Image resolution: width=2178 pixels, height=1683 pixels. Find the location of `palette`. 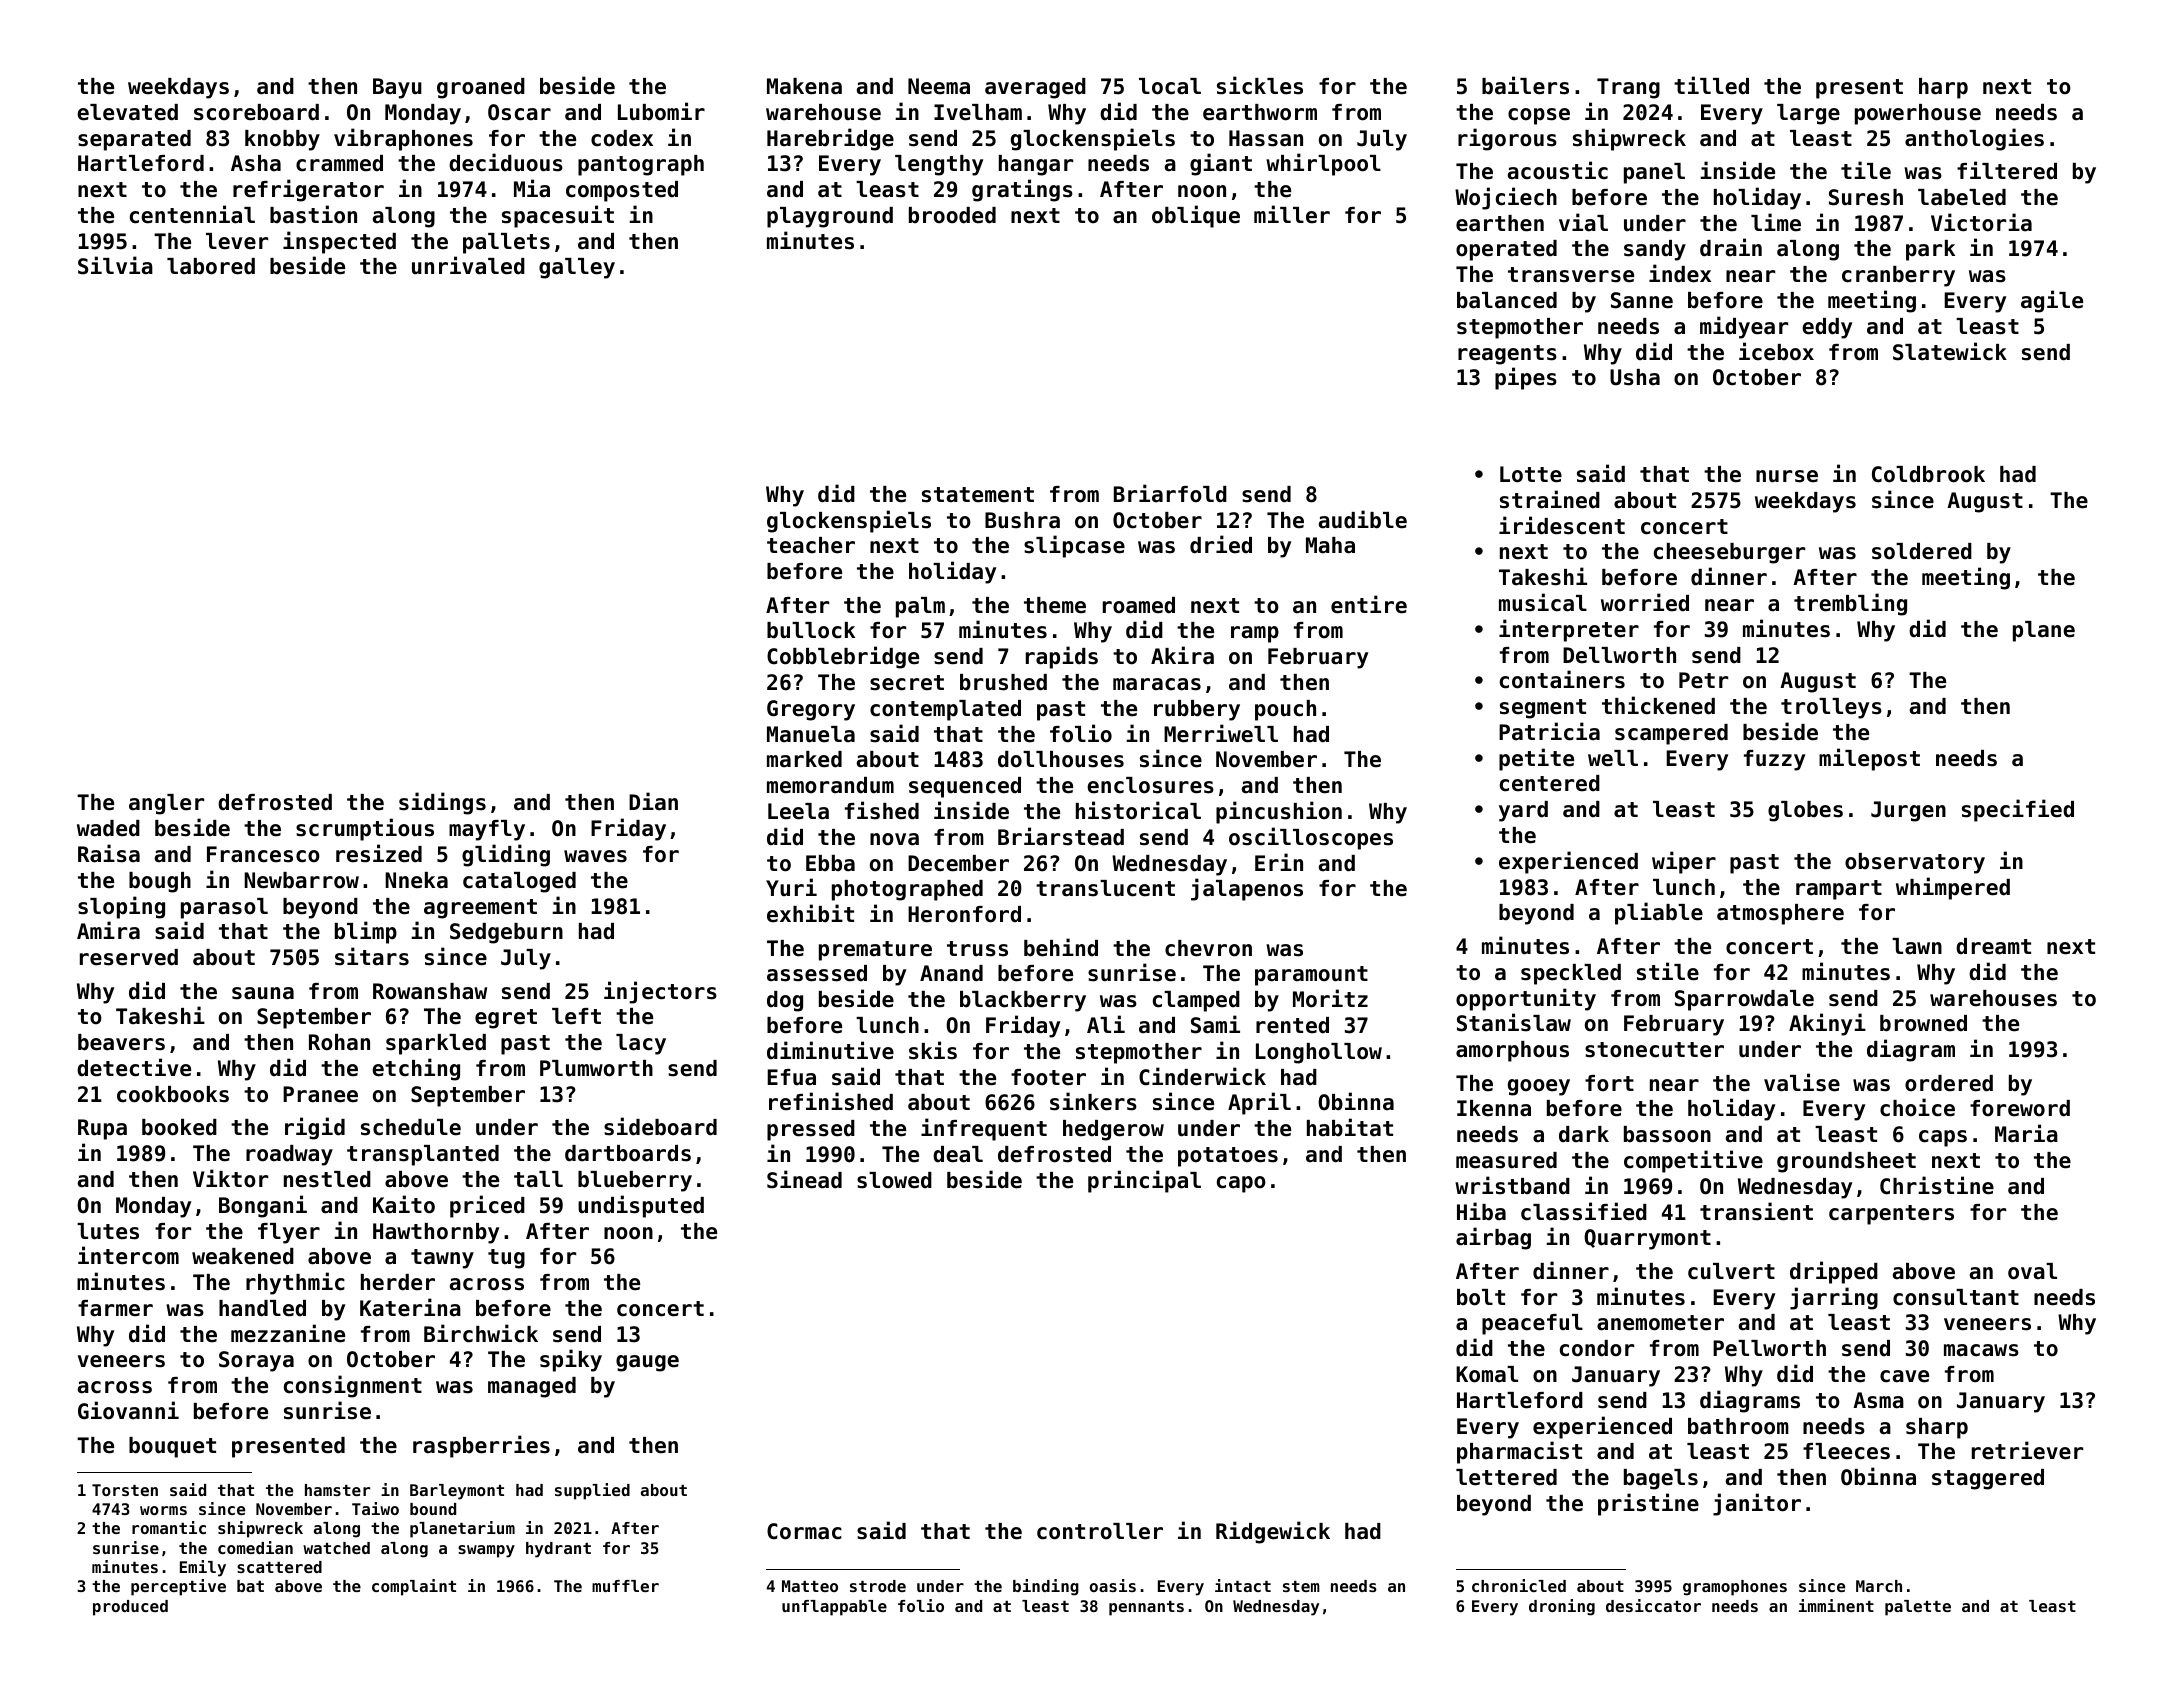

palette is located at coordinates (1918, 1608).
